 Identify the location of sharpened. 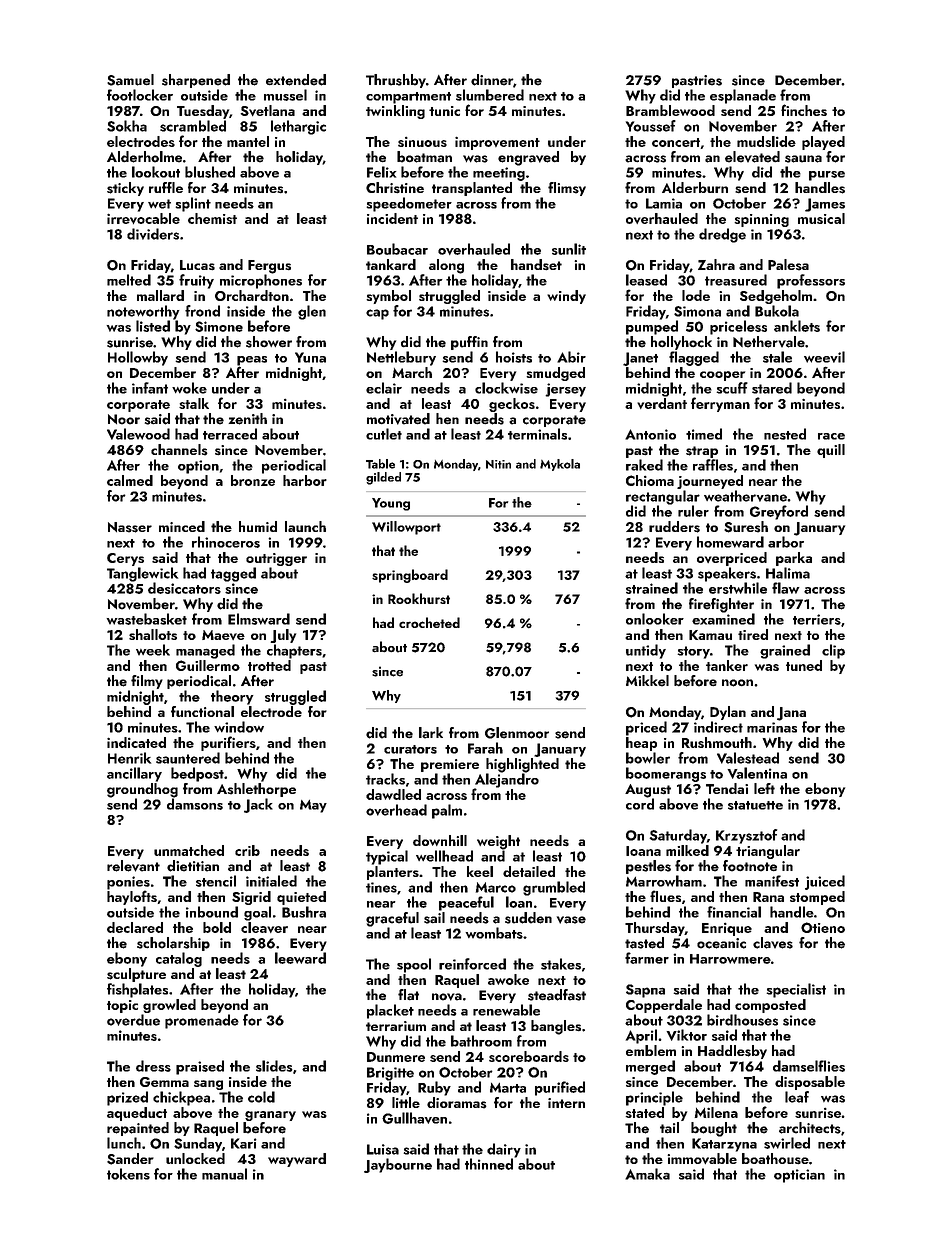
(196, 81).
